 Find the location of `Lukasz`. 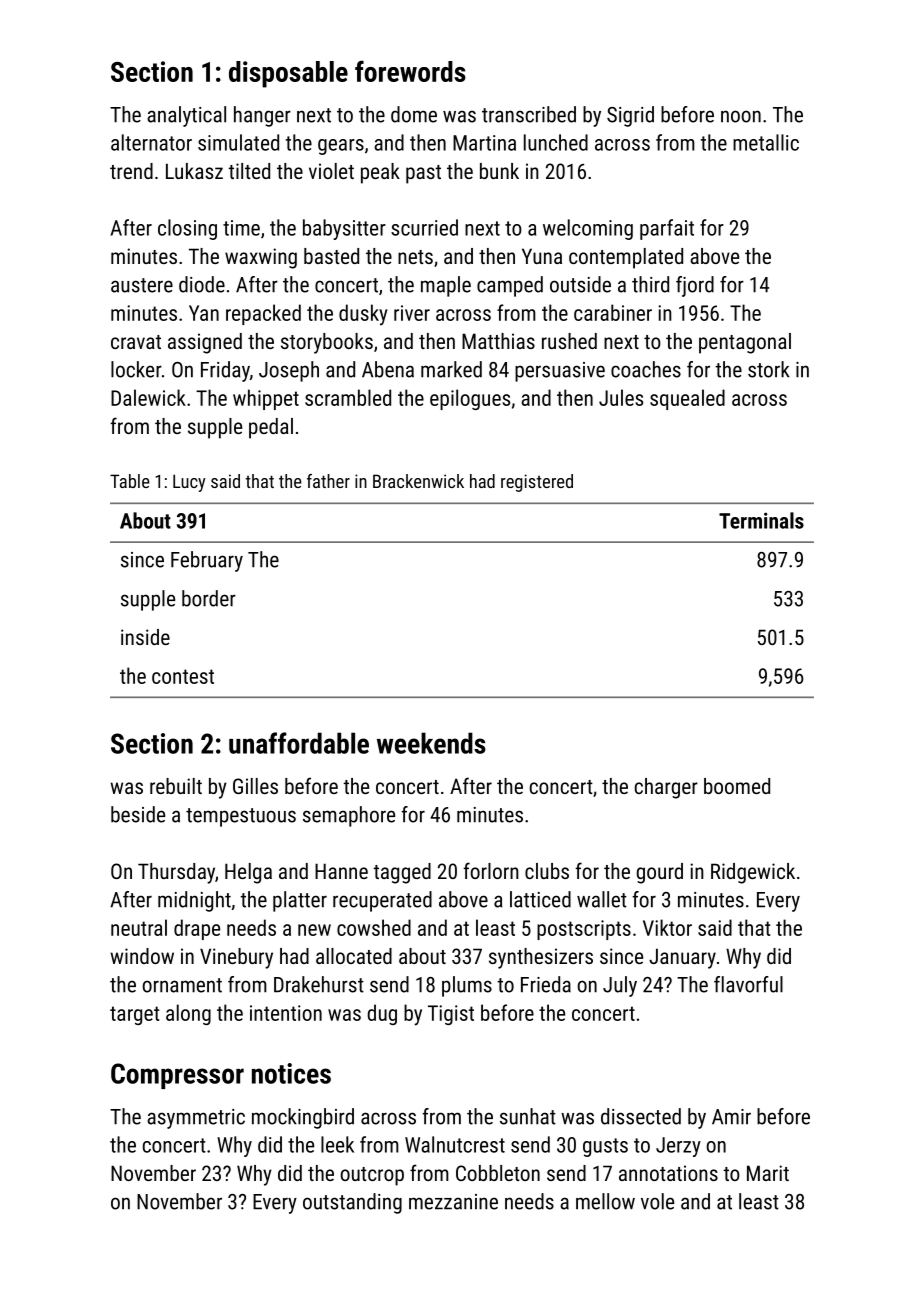

Lukasz is located at coordinates (194, 171).
